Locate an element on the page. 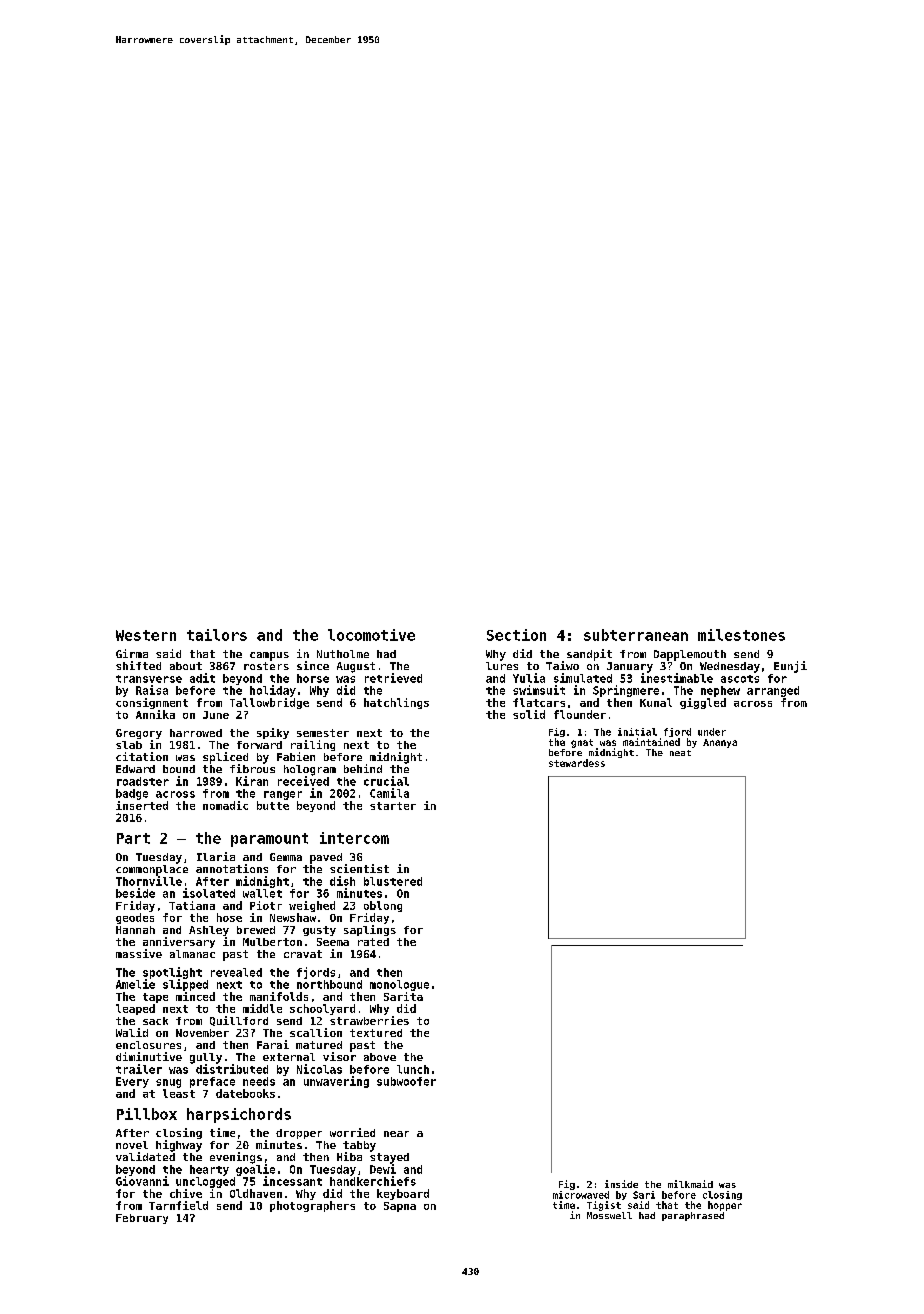 This image has width=924, height=1314. blustered is located at coordinates (393, 881).
